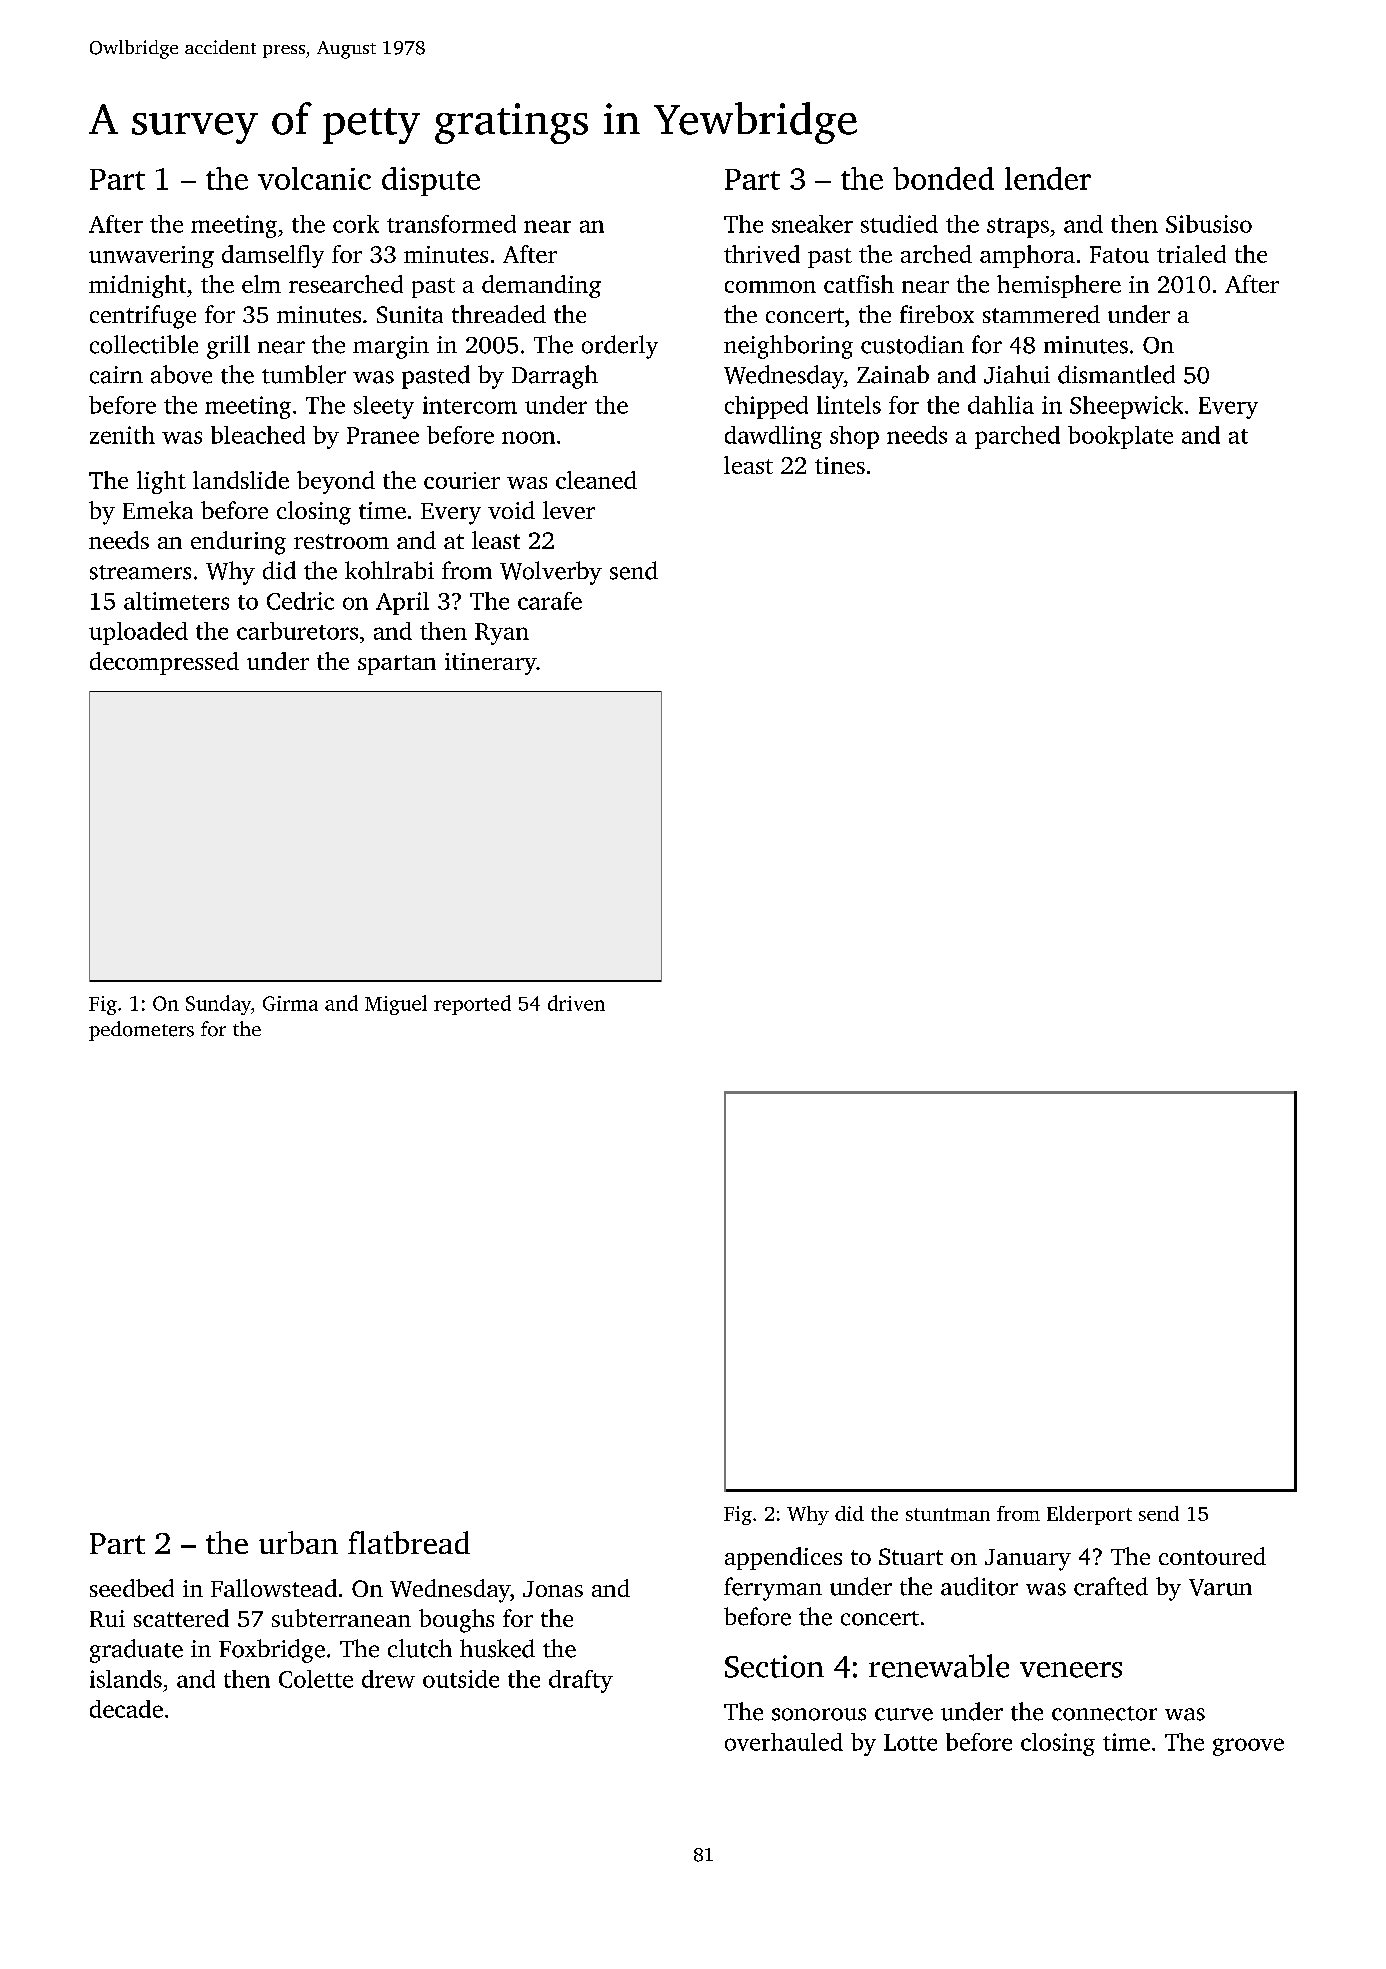 The height and width of the screenshot is (1969, 1386). What do you see at coordinates (472, 1005) in the screenshot?
I see `reported` at bounding box center [472, 1005].
